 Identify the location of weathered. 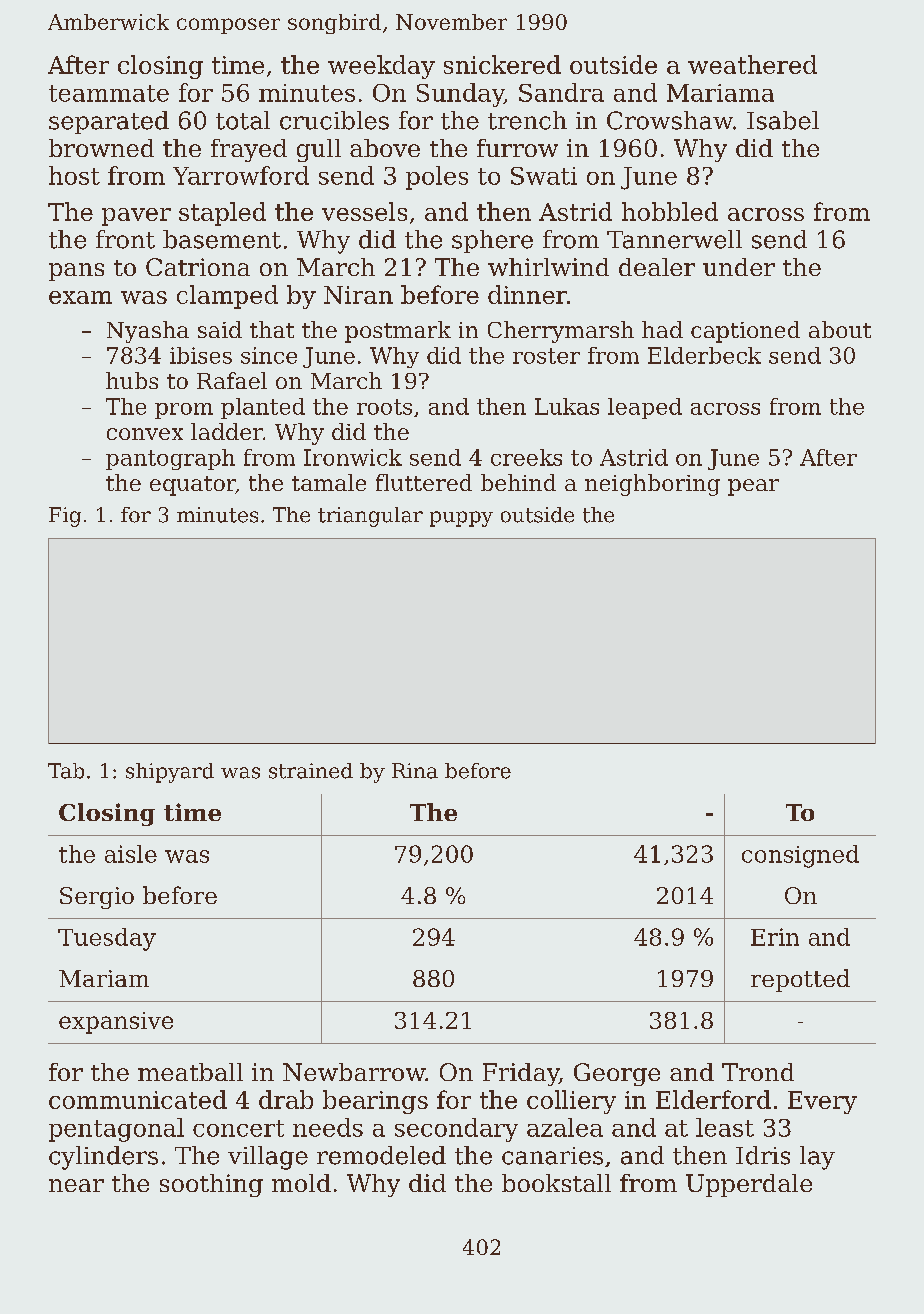
(752, 64).
